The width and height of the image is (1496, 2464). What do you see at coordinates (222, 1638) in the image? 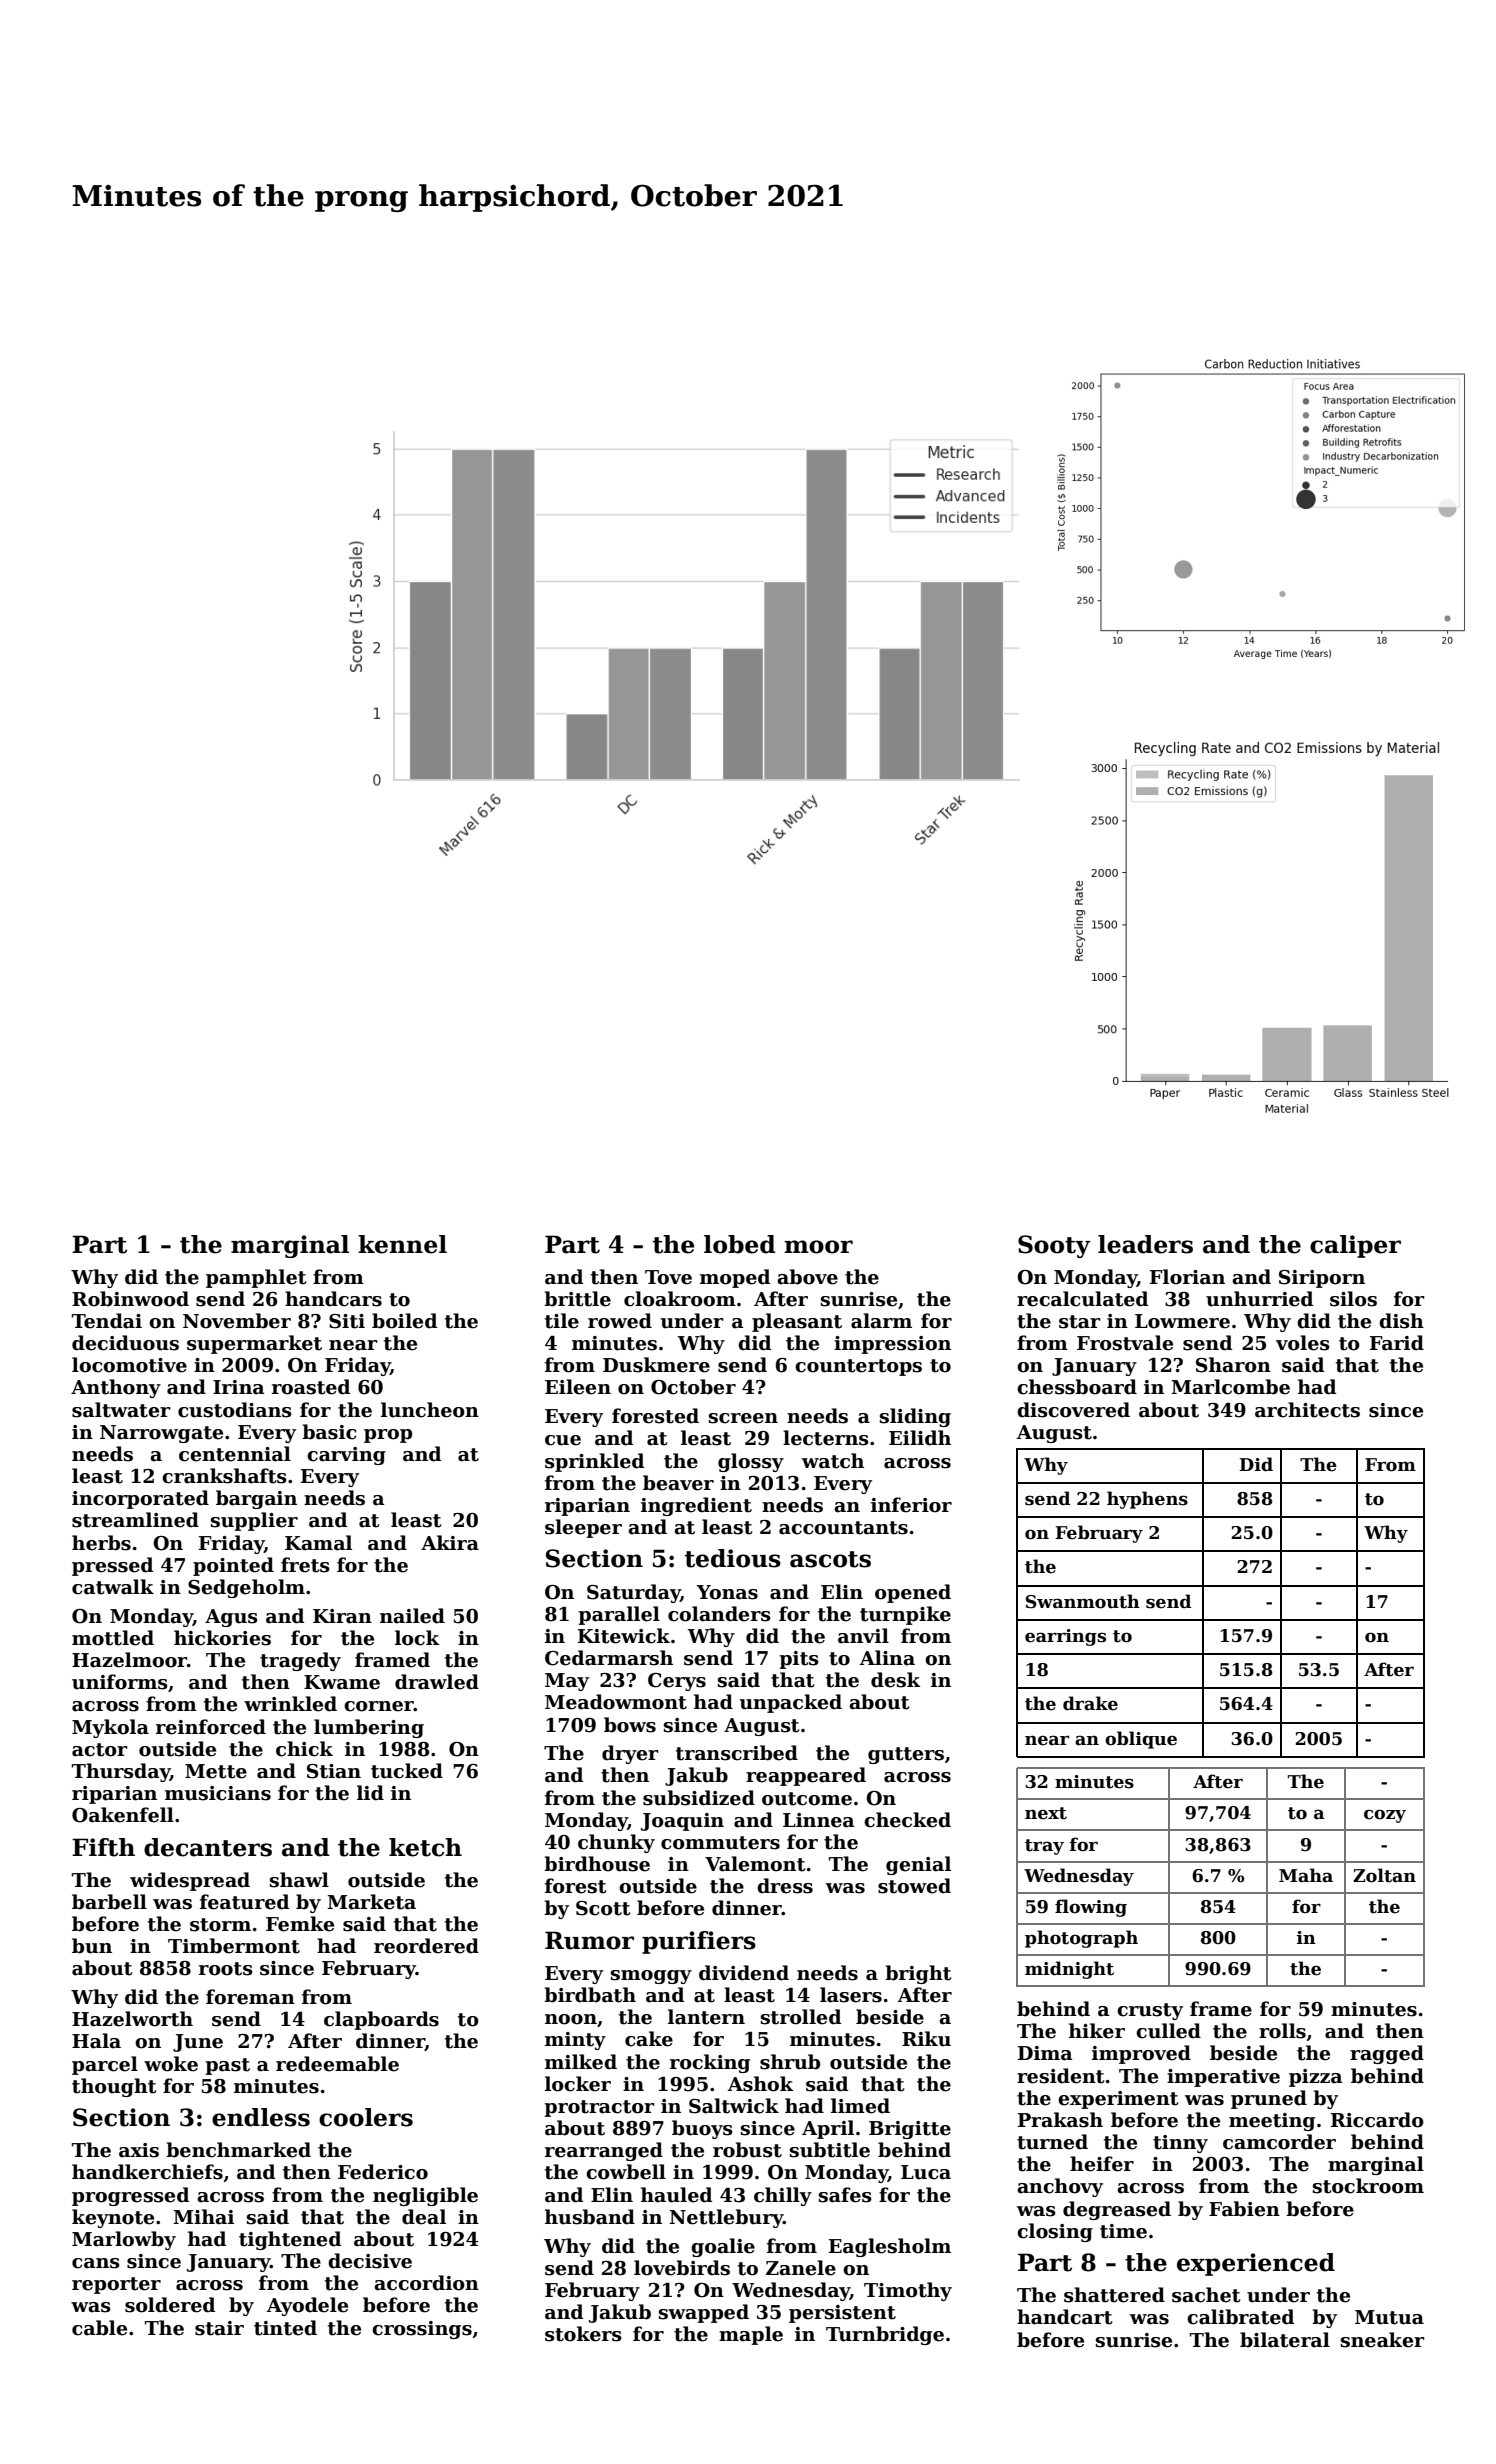
I see `hickories` at bounding box center [222, 1638].
